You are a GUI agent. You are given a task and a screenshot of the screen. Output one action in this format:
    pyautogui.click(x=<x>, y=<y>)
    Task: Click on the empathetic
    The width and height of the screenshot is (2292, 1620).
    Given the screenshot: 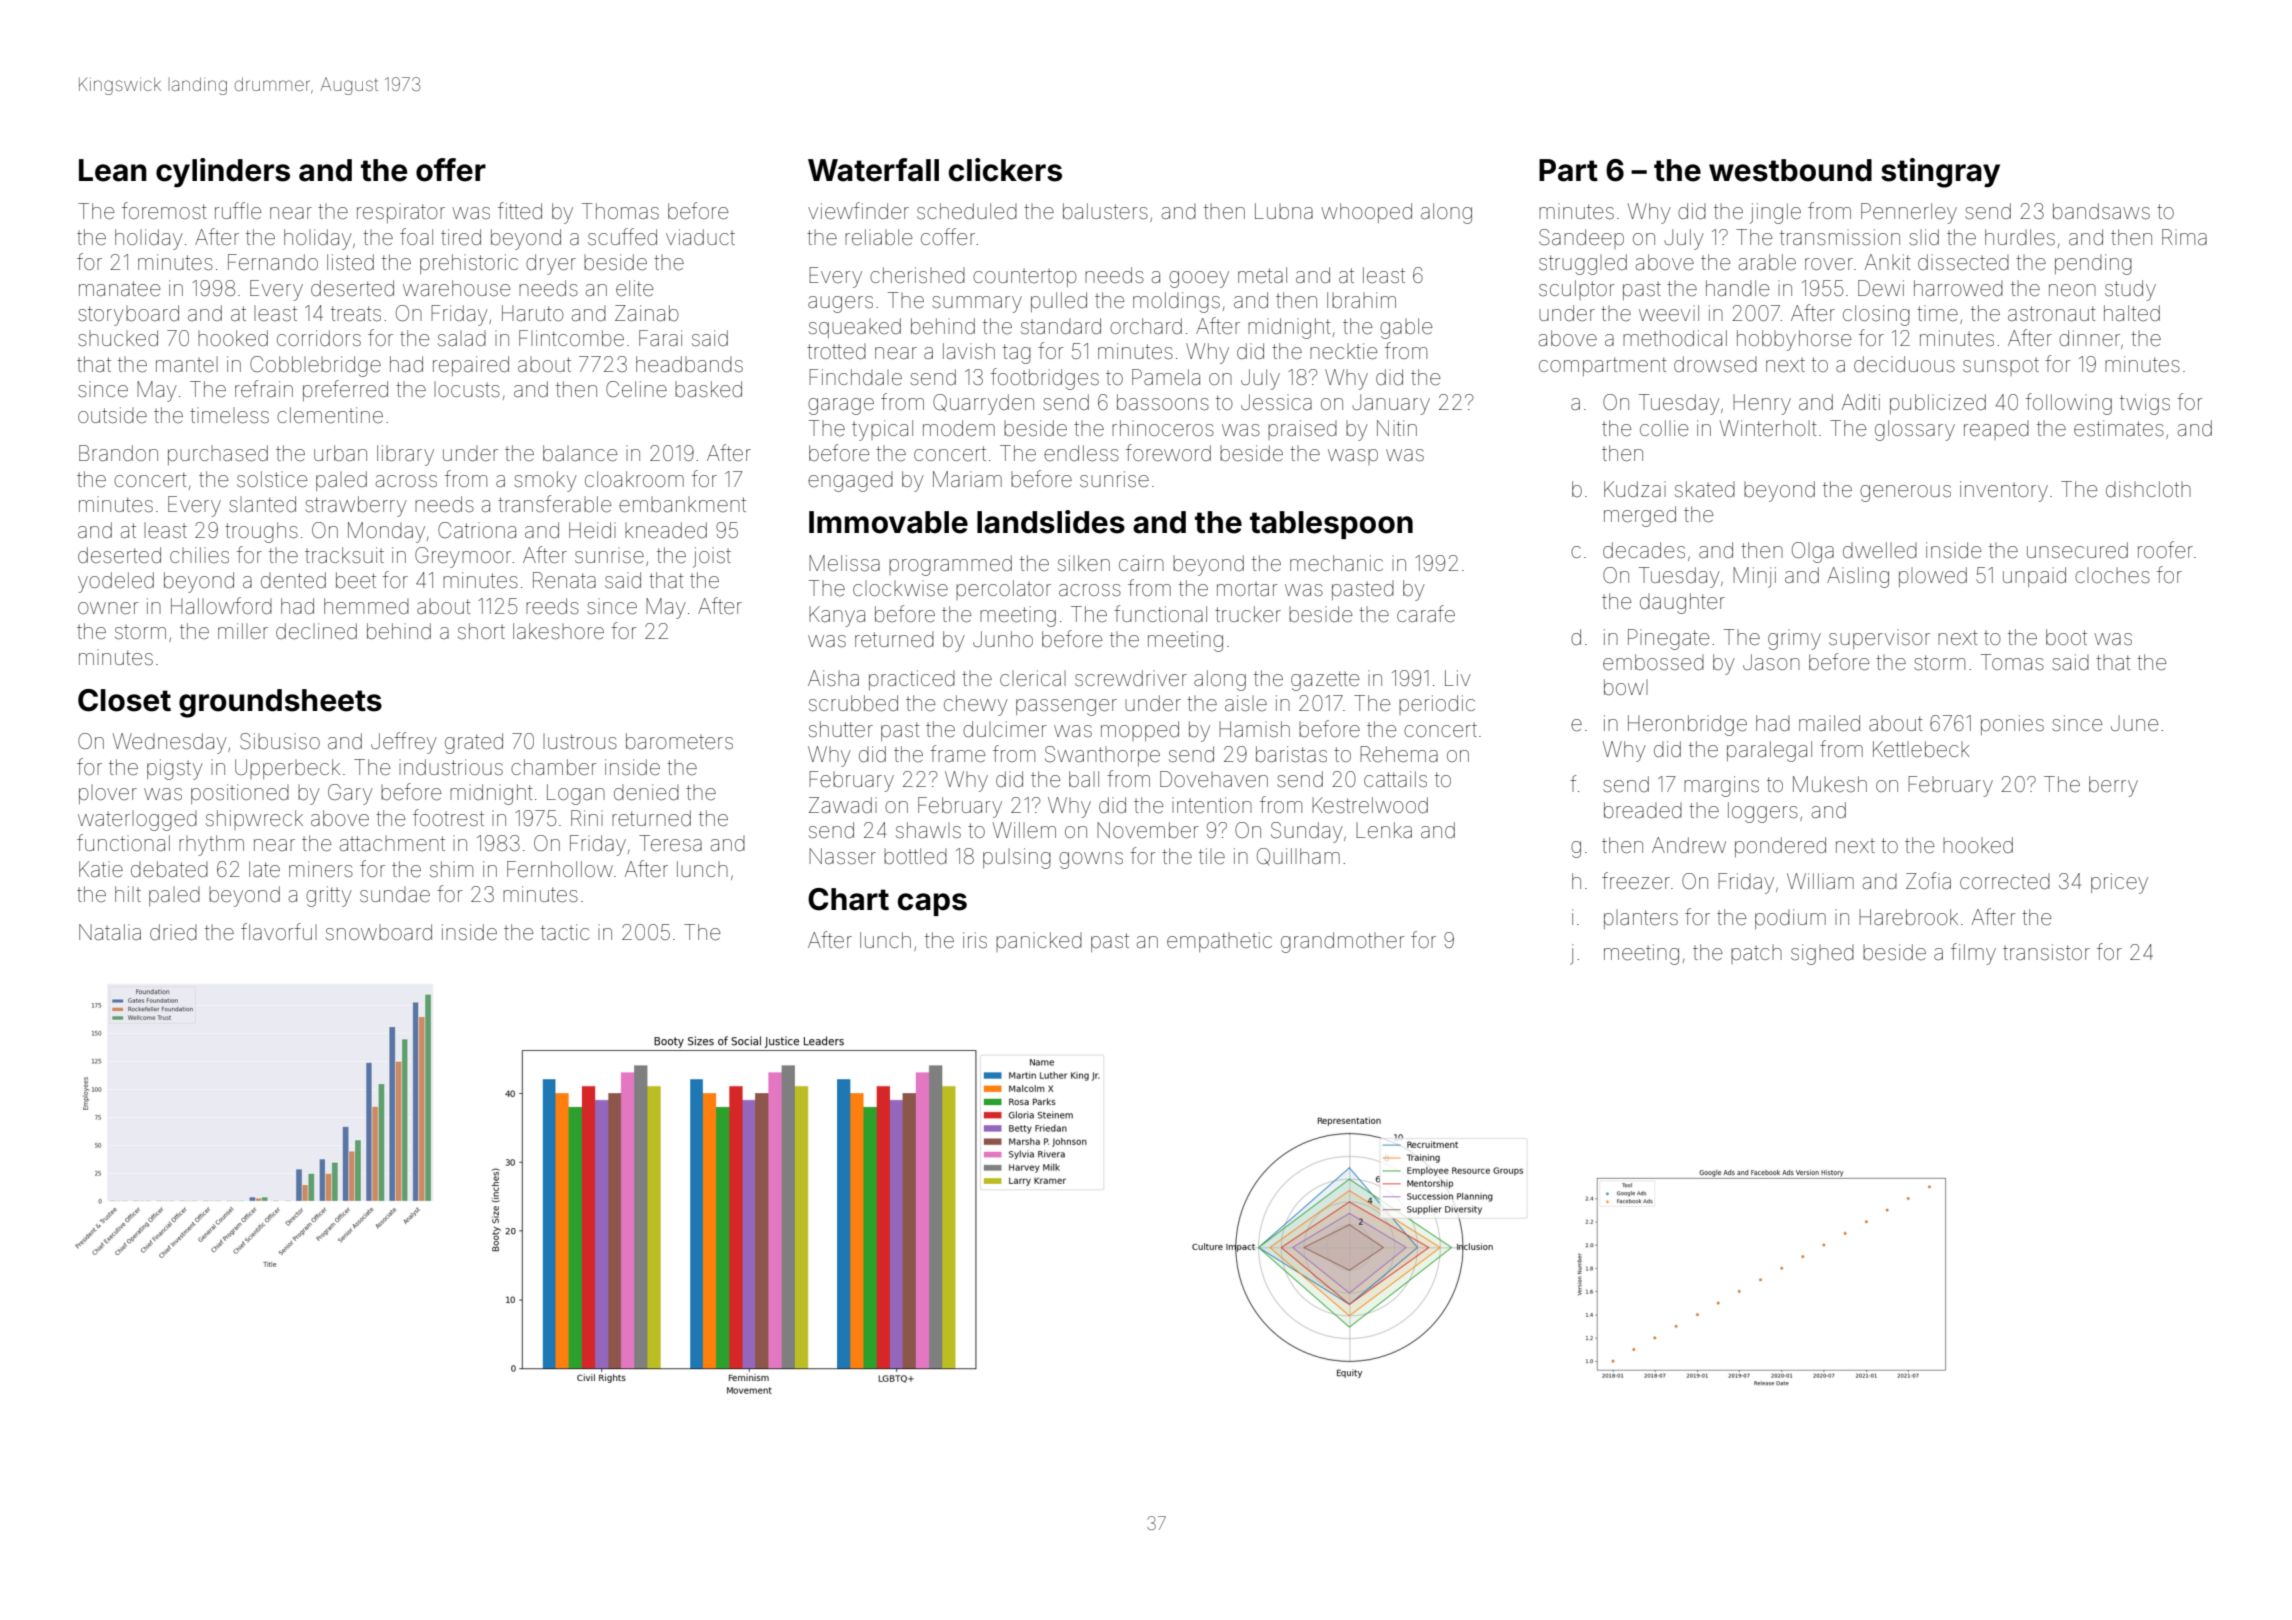 What is the action you would take?
    pyautogui.click(x=1219, y=942)
